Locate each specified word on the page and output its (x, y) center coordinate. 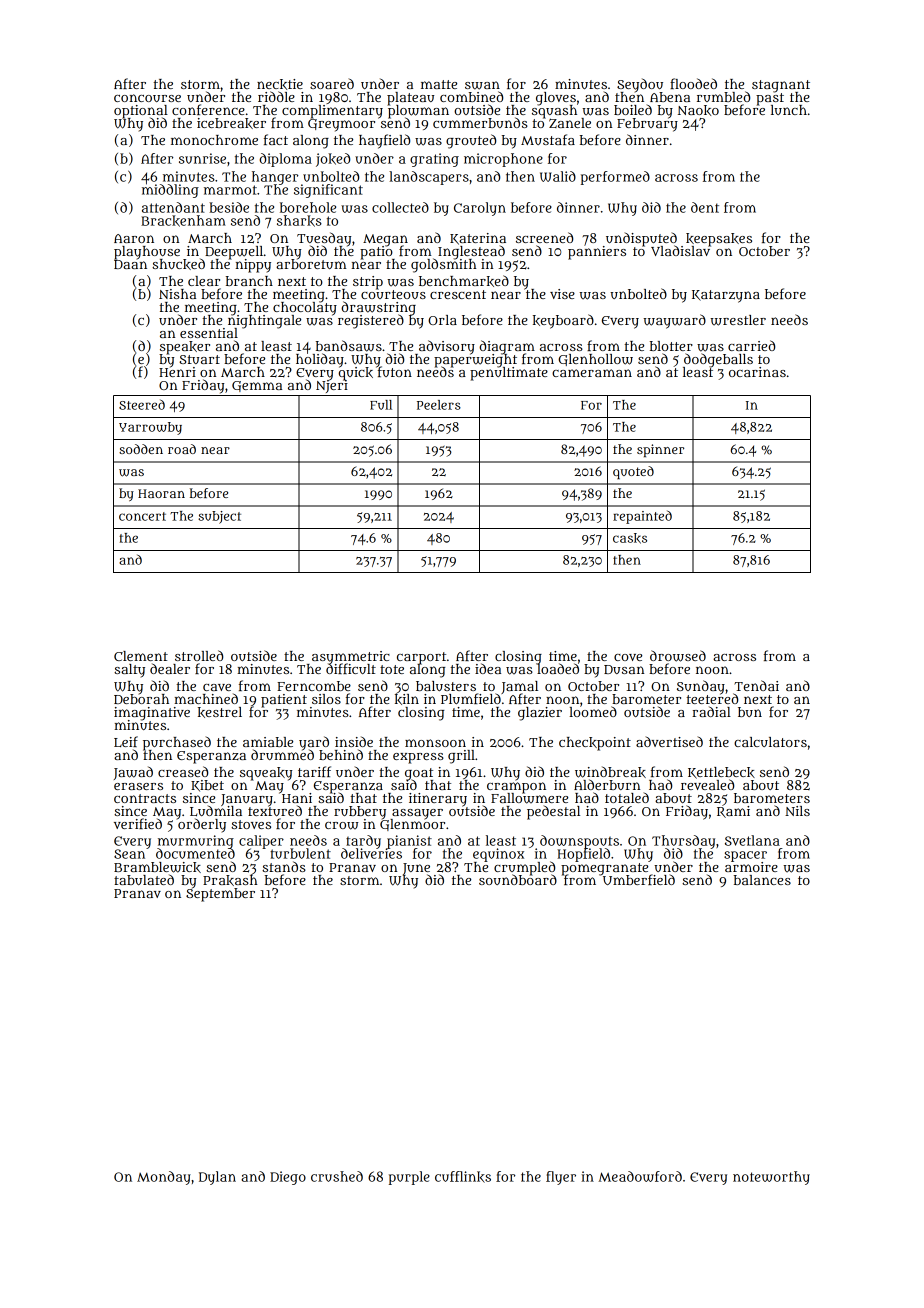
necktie (280, 84)
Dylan (217, 1178)
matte (439, 84)
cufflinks (463, 1177)
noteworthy (771, 1178)
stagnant (781, 86)
